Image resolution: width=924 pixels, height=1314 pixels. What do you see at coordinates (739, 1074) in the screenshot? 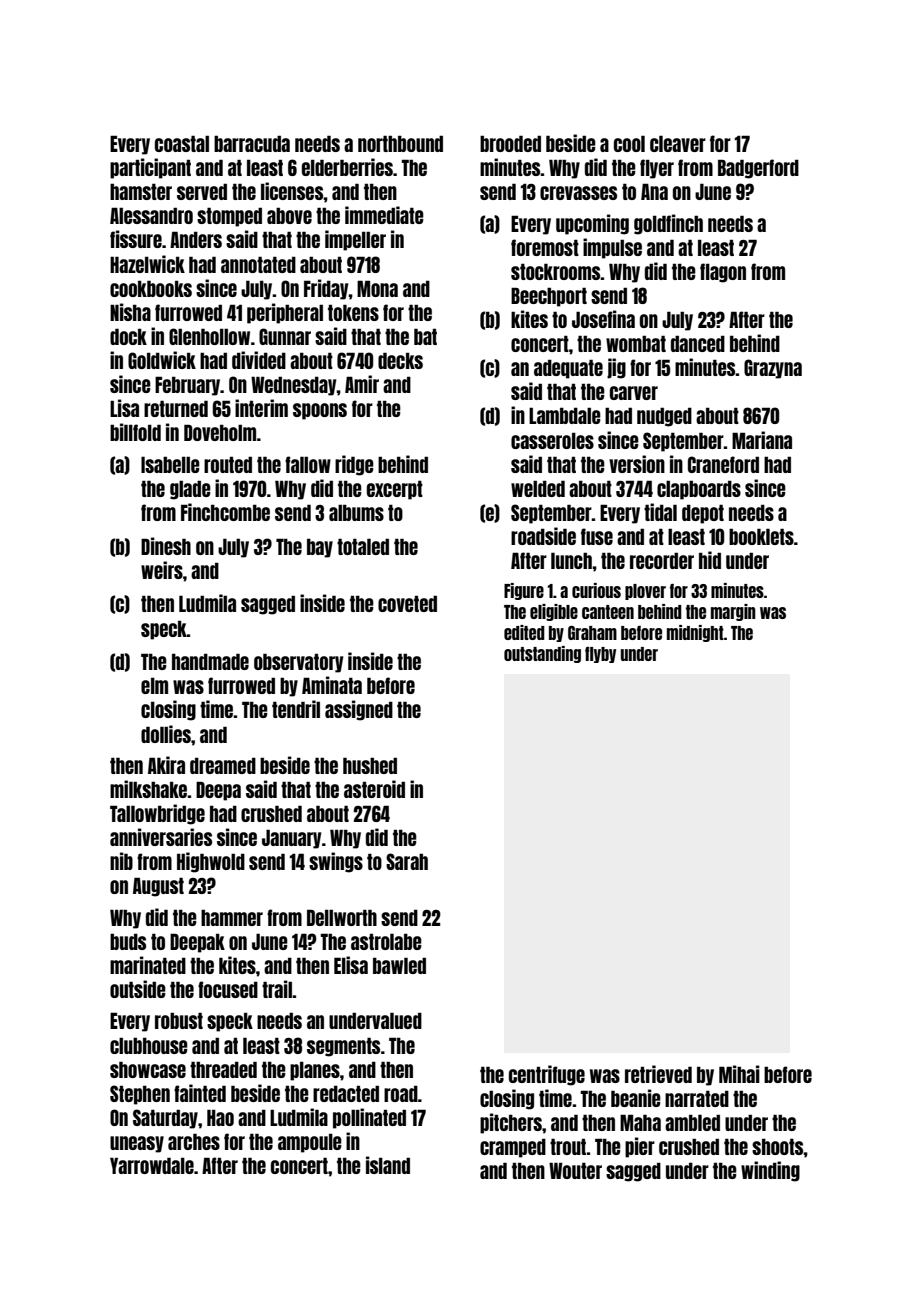
I see `Mihai` at bounding box center [739, 1074].
